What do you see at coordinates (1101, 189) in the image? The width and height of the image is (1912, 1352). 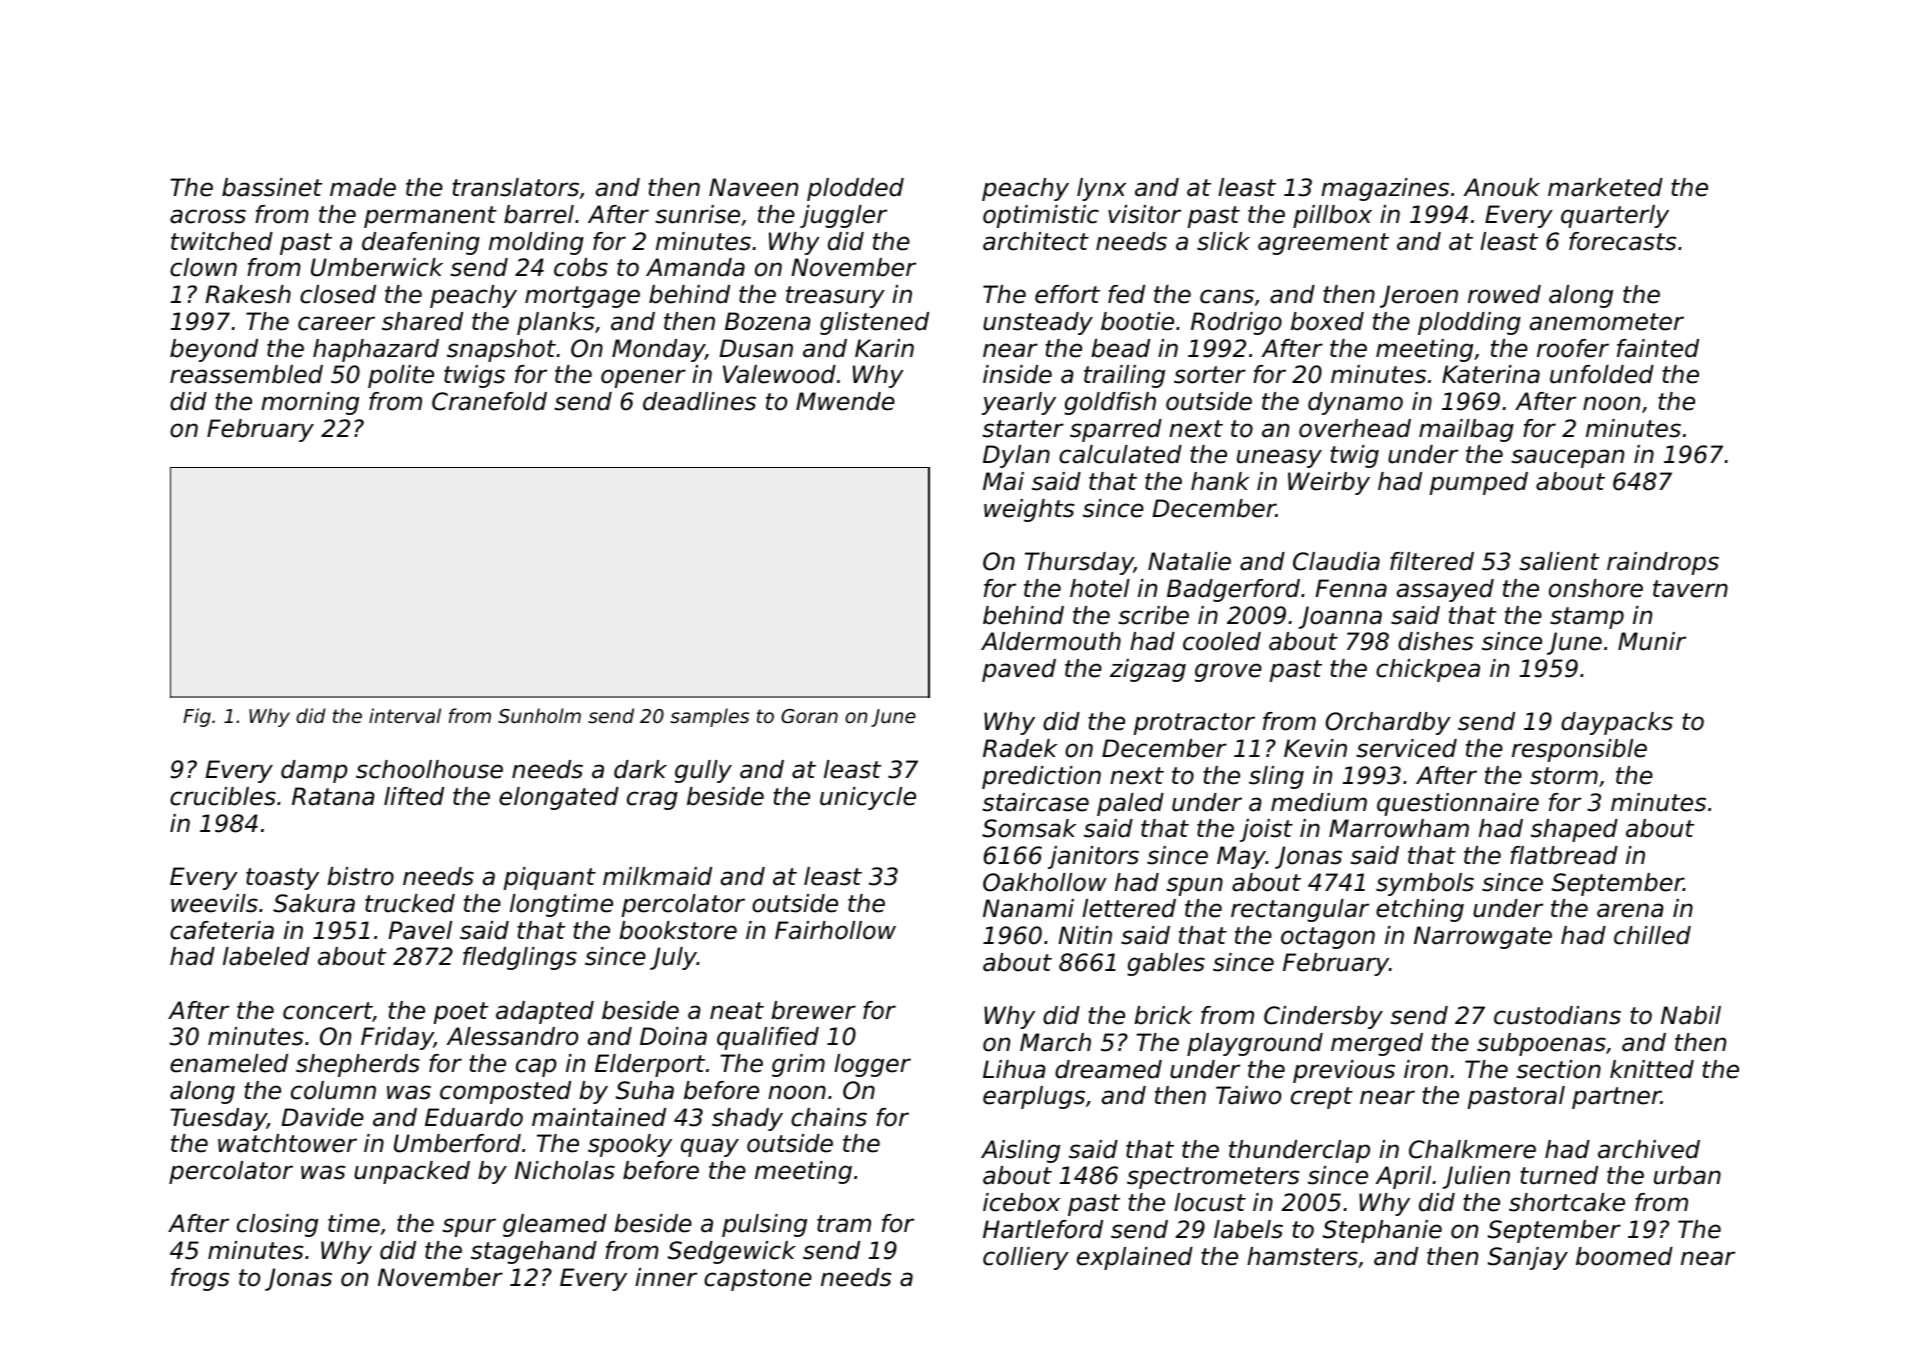 I see `lynx` at bounding box center [1101, 189].
